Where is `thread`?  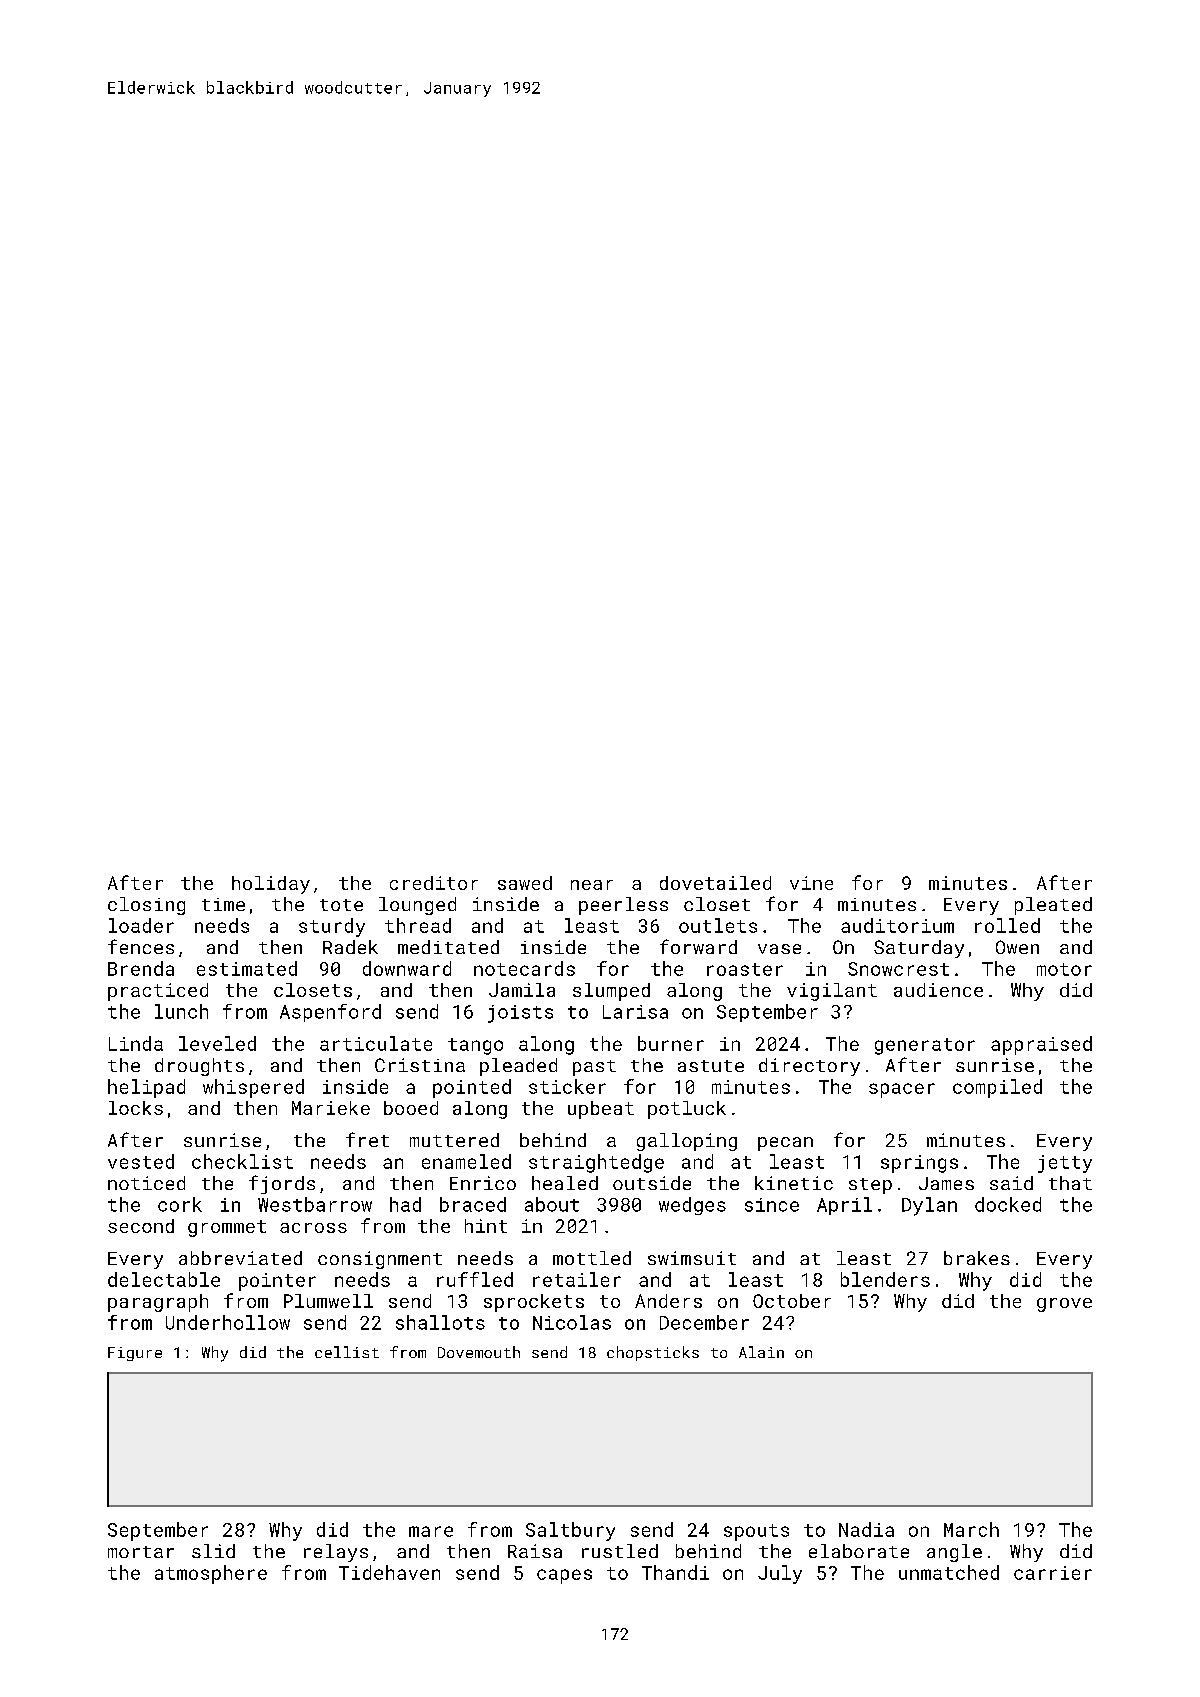
thread is located at coordinates (418, 925).
